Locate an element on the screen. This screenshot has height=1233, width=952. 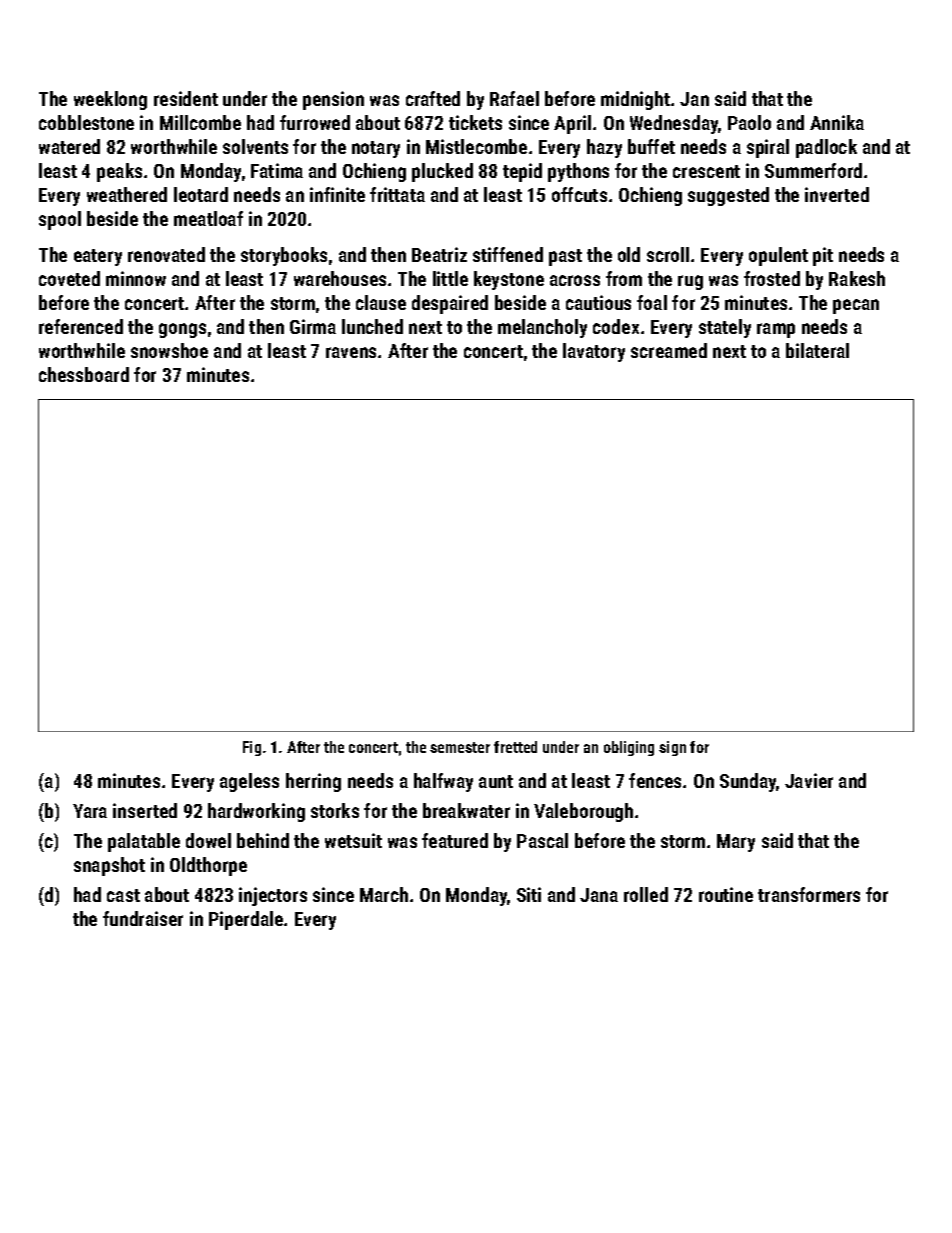
semester is located at coordinates (460, 747).
